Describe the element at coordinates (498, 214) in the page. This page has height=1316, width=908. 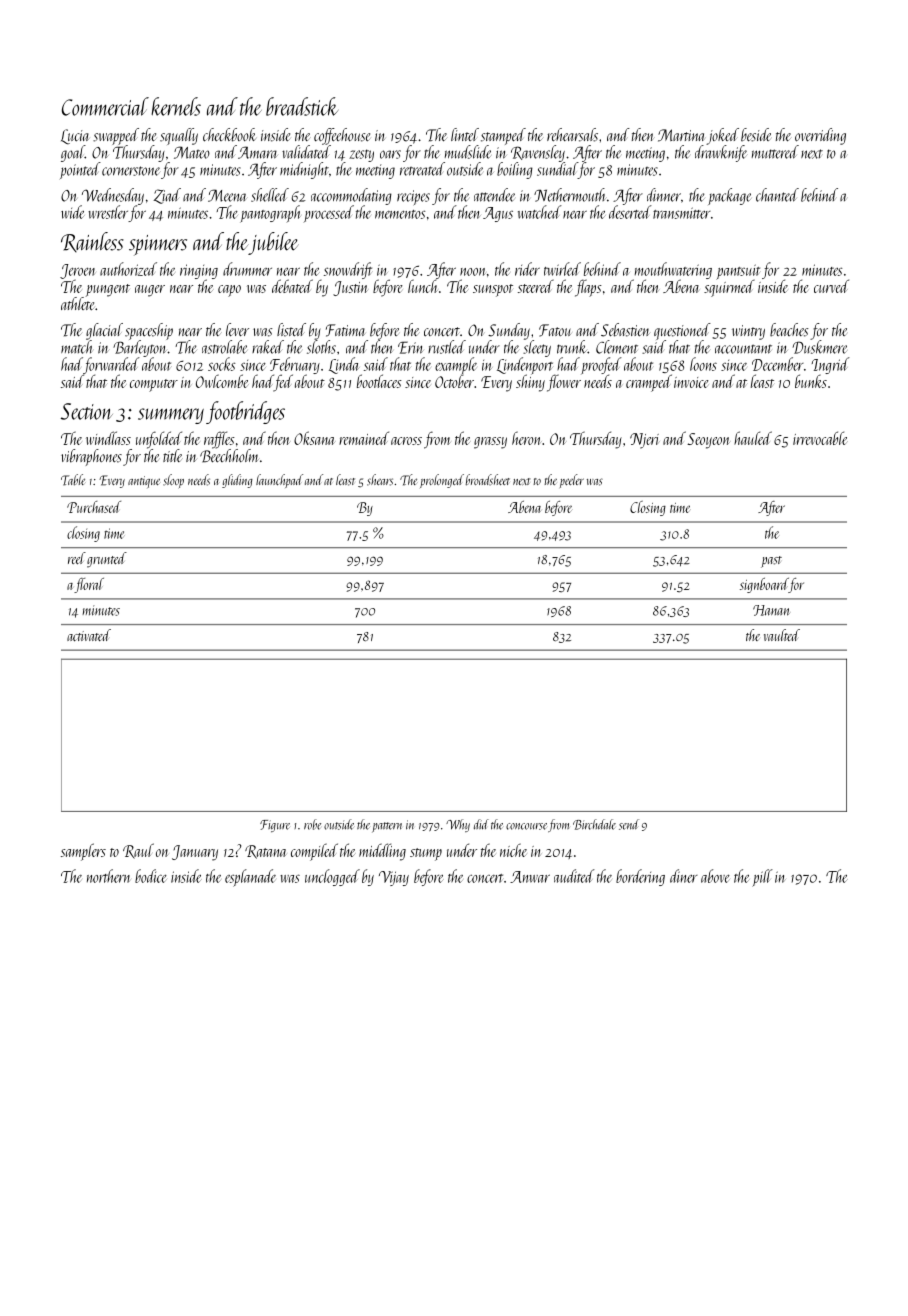
I see `Agus` at that location.
